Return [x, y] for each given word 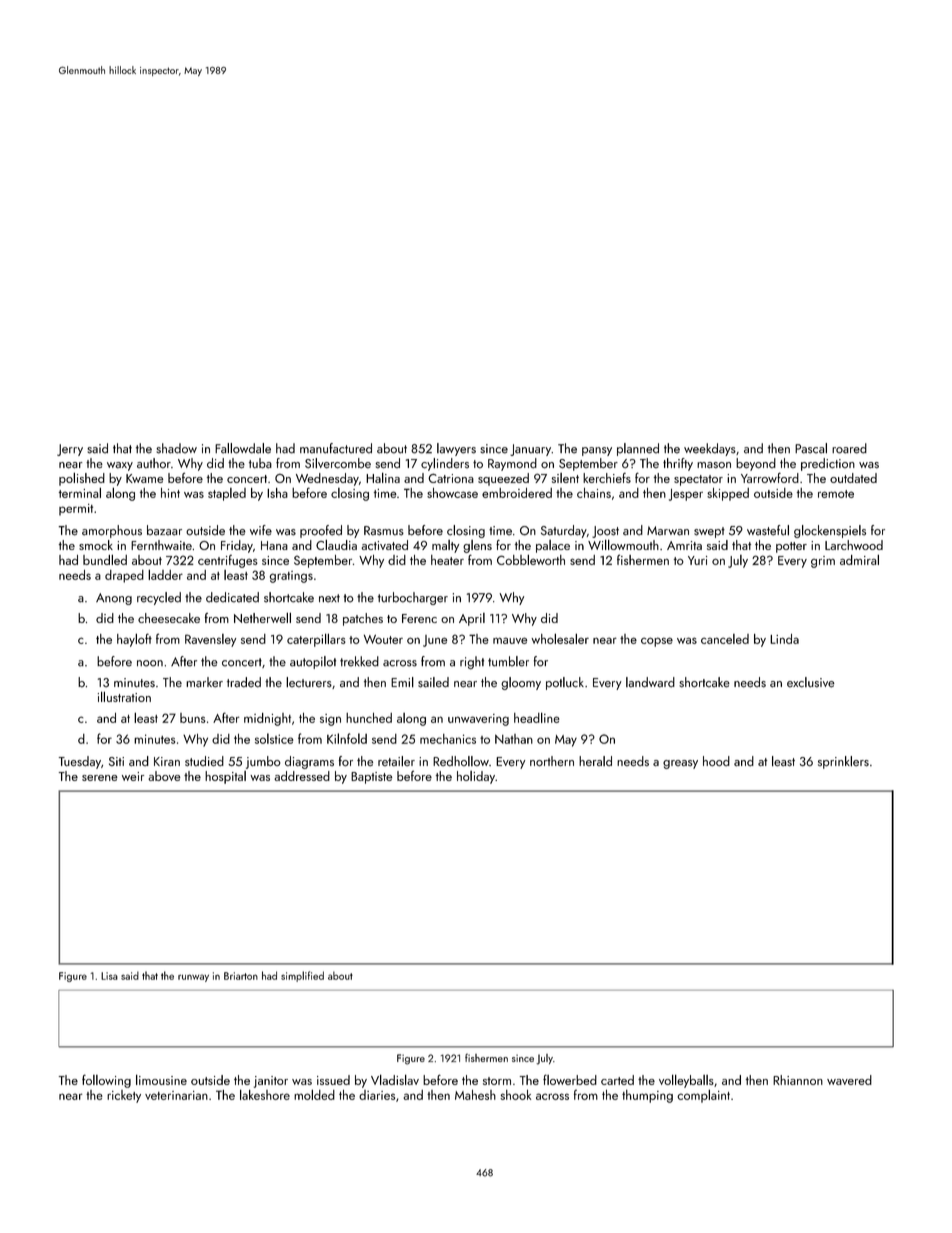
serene [100, 778]
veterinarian [176, 1095]
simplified [302, 976]
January [530, 450]
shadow [176, 448]
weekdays [710, 449]
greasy [680, 764]
